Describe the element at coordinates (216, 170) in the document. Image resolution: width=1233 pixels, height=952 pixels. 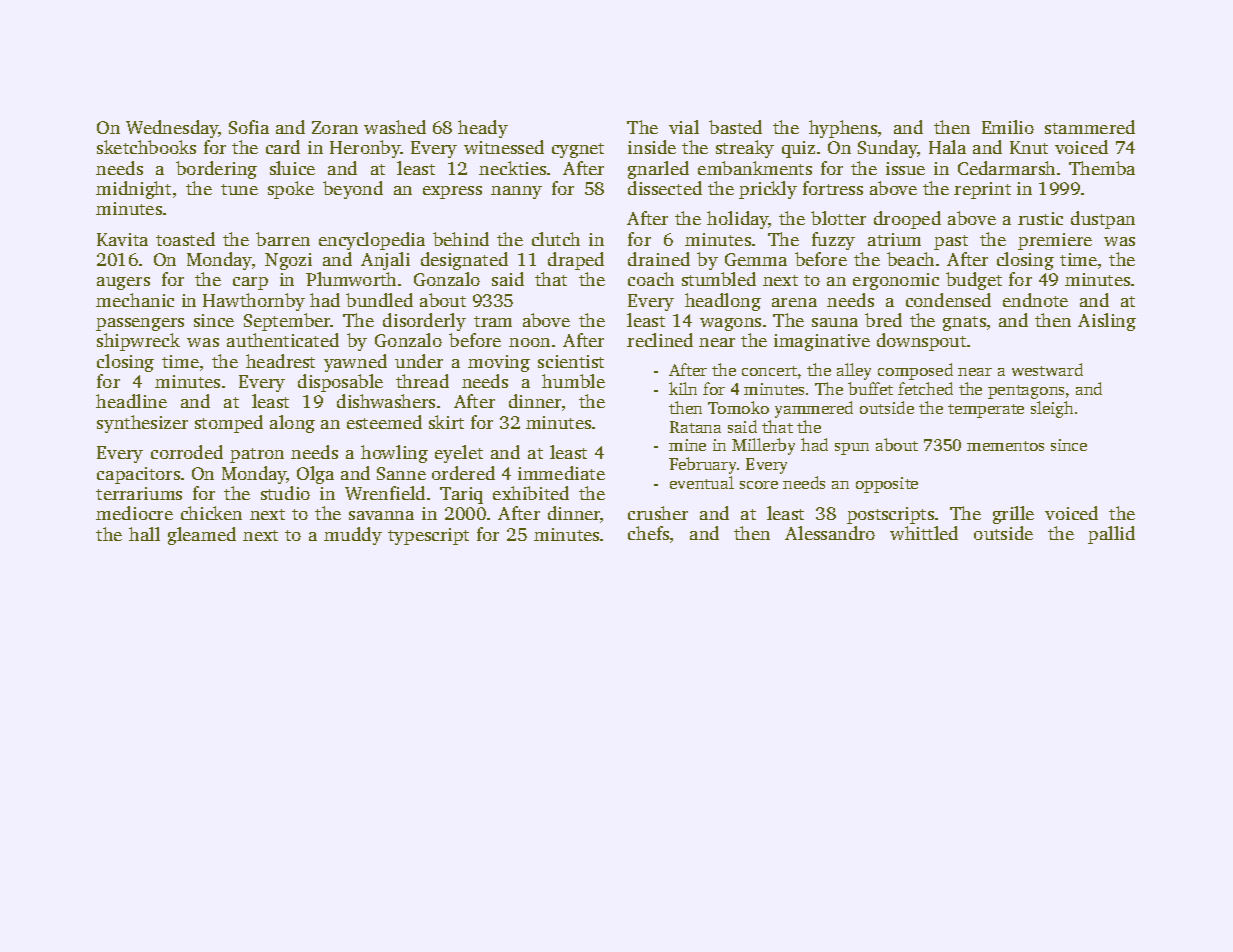
I see `bordering` at that location.
